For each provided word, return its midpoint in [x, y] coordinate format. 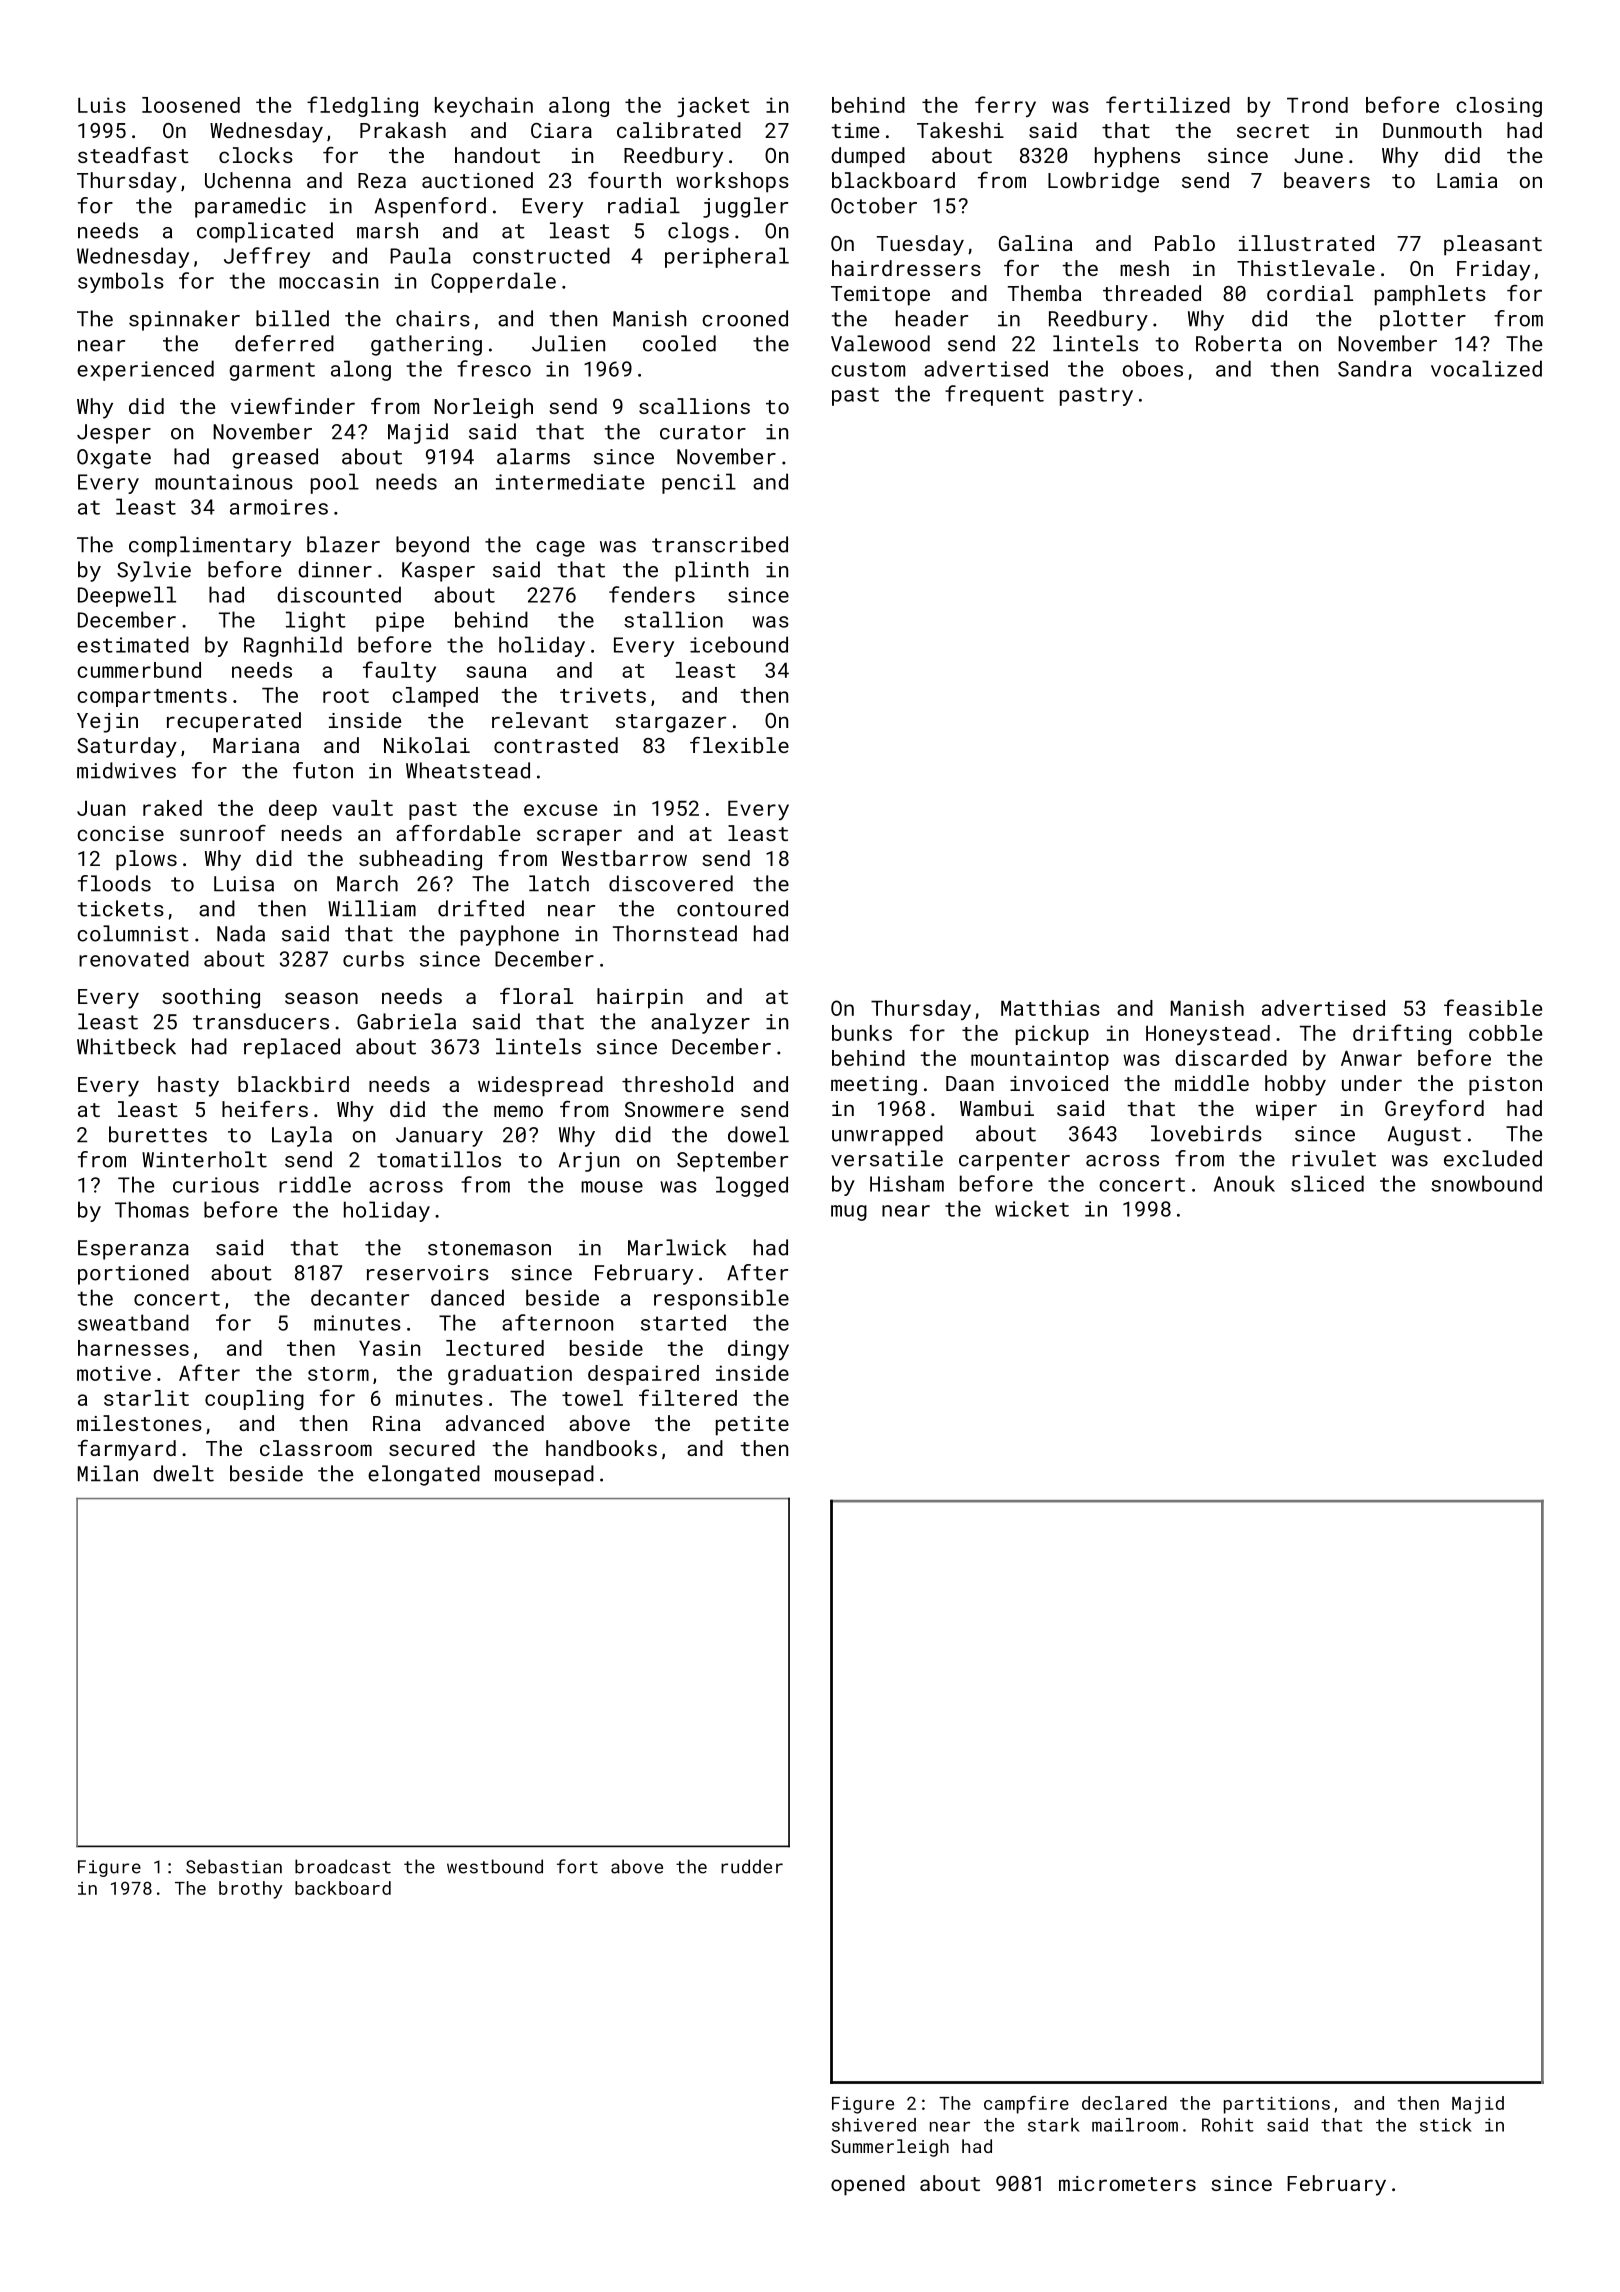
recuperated [234, 722]
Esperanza [133, 1250]
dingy [758, 1350]
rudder [752, 1866]
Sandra [1374, 368]
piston [1505, 1086]
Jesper [114, 434]
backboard [343, 1888]
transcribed [720, 544]
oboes [1153, 368]
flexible [739, 745]
